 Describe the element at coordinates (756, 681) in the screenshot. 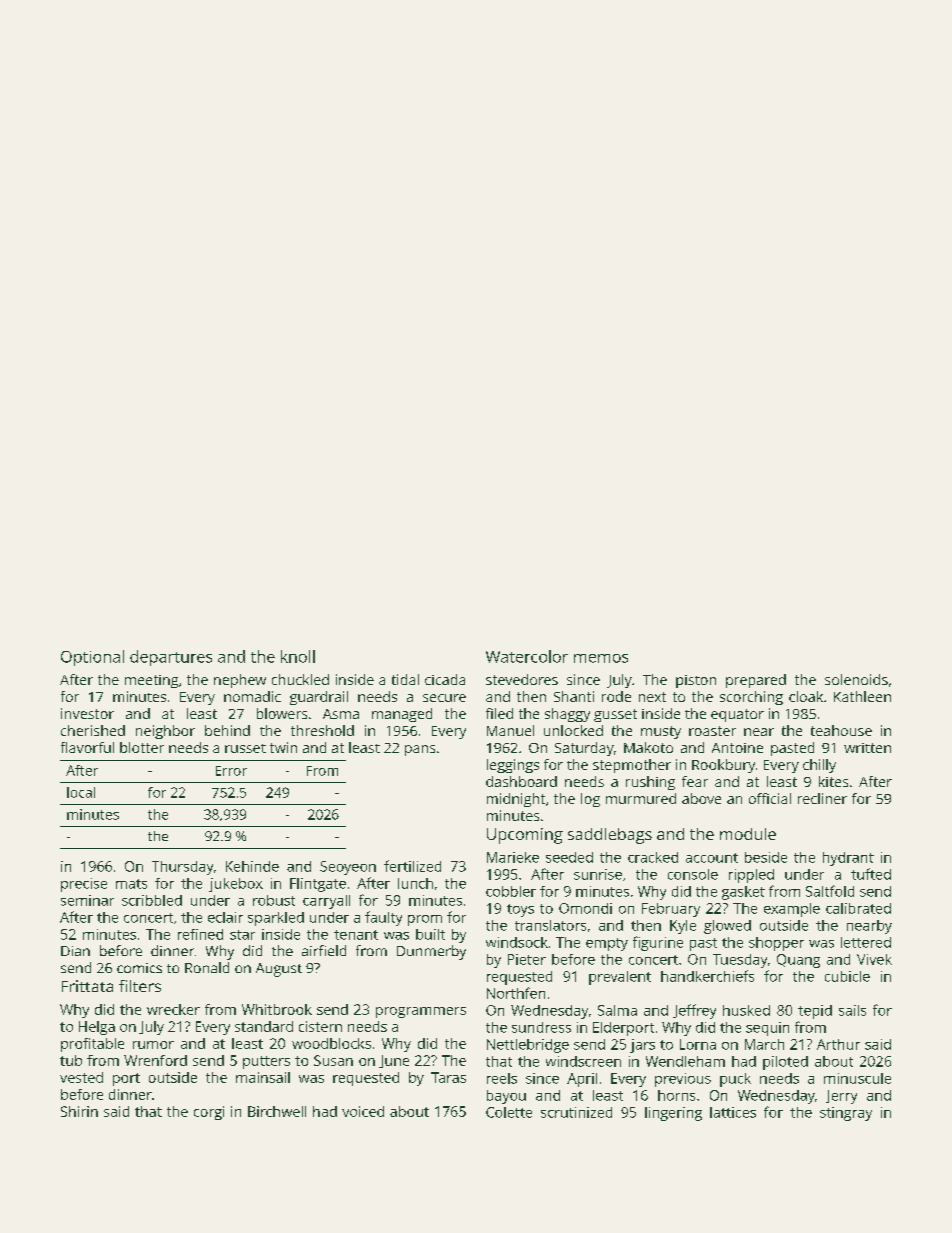

I see `prepared` at that location.
